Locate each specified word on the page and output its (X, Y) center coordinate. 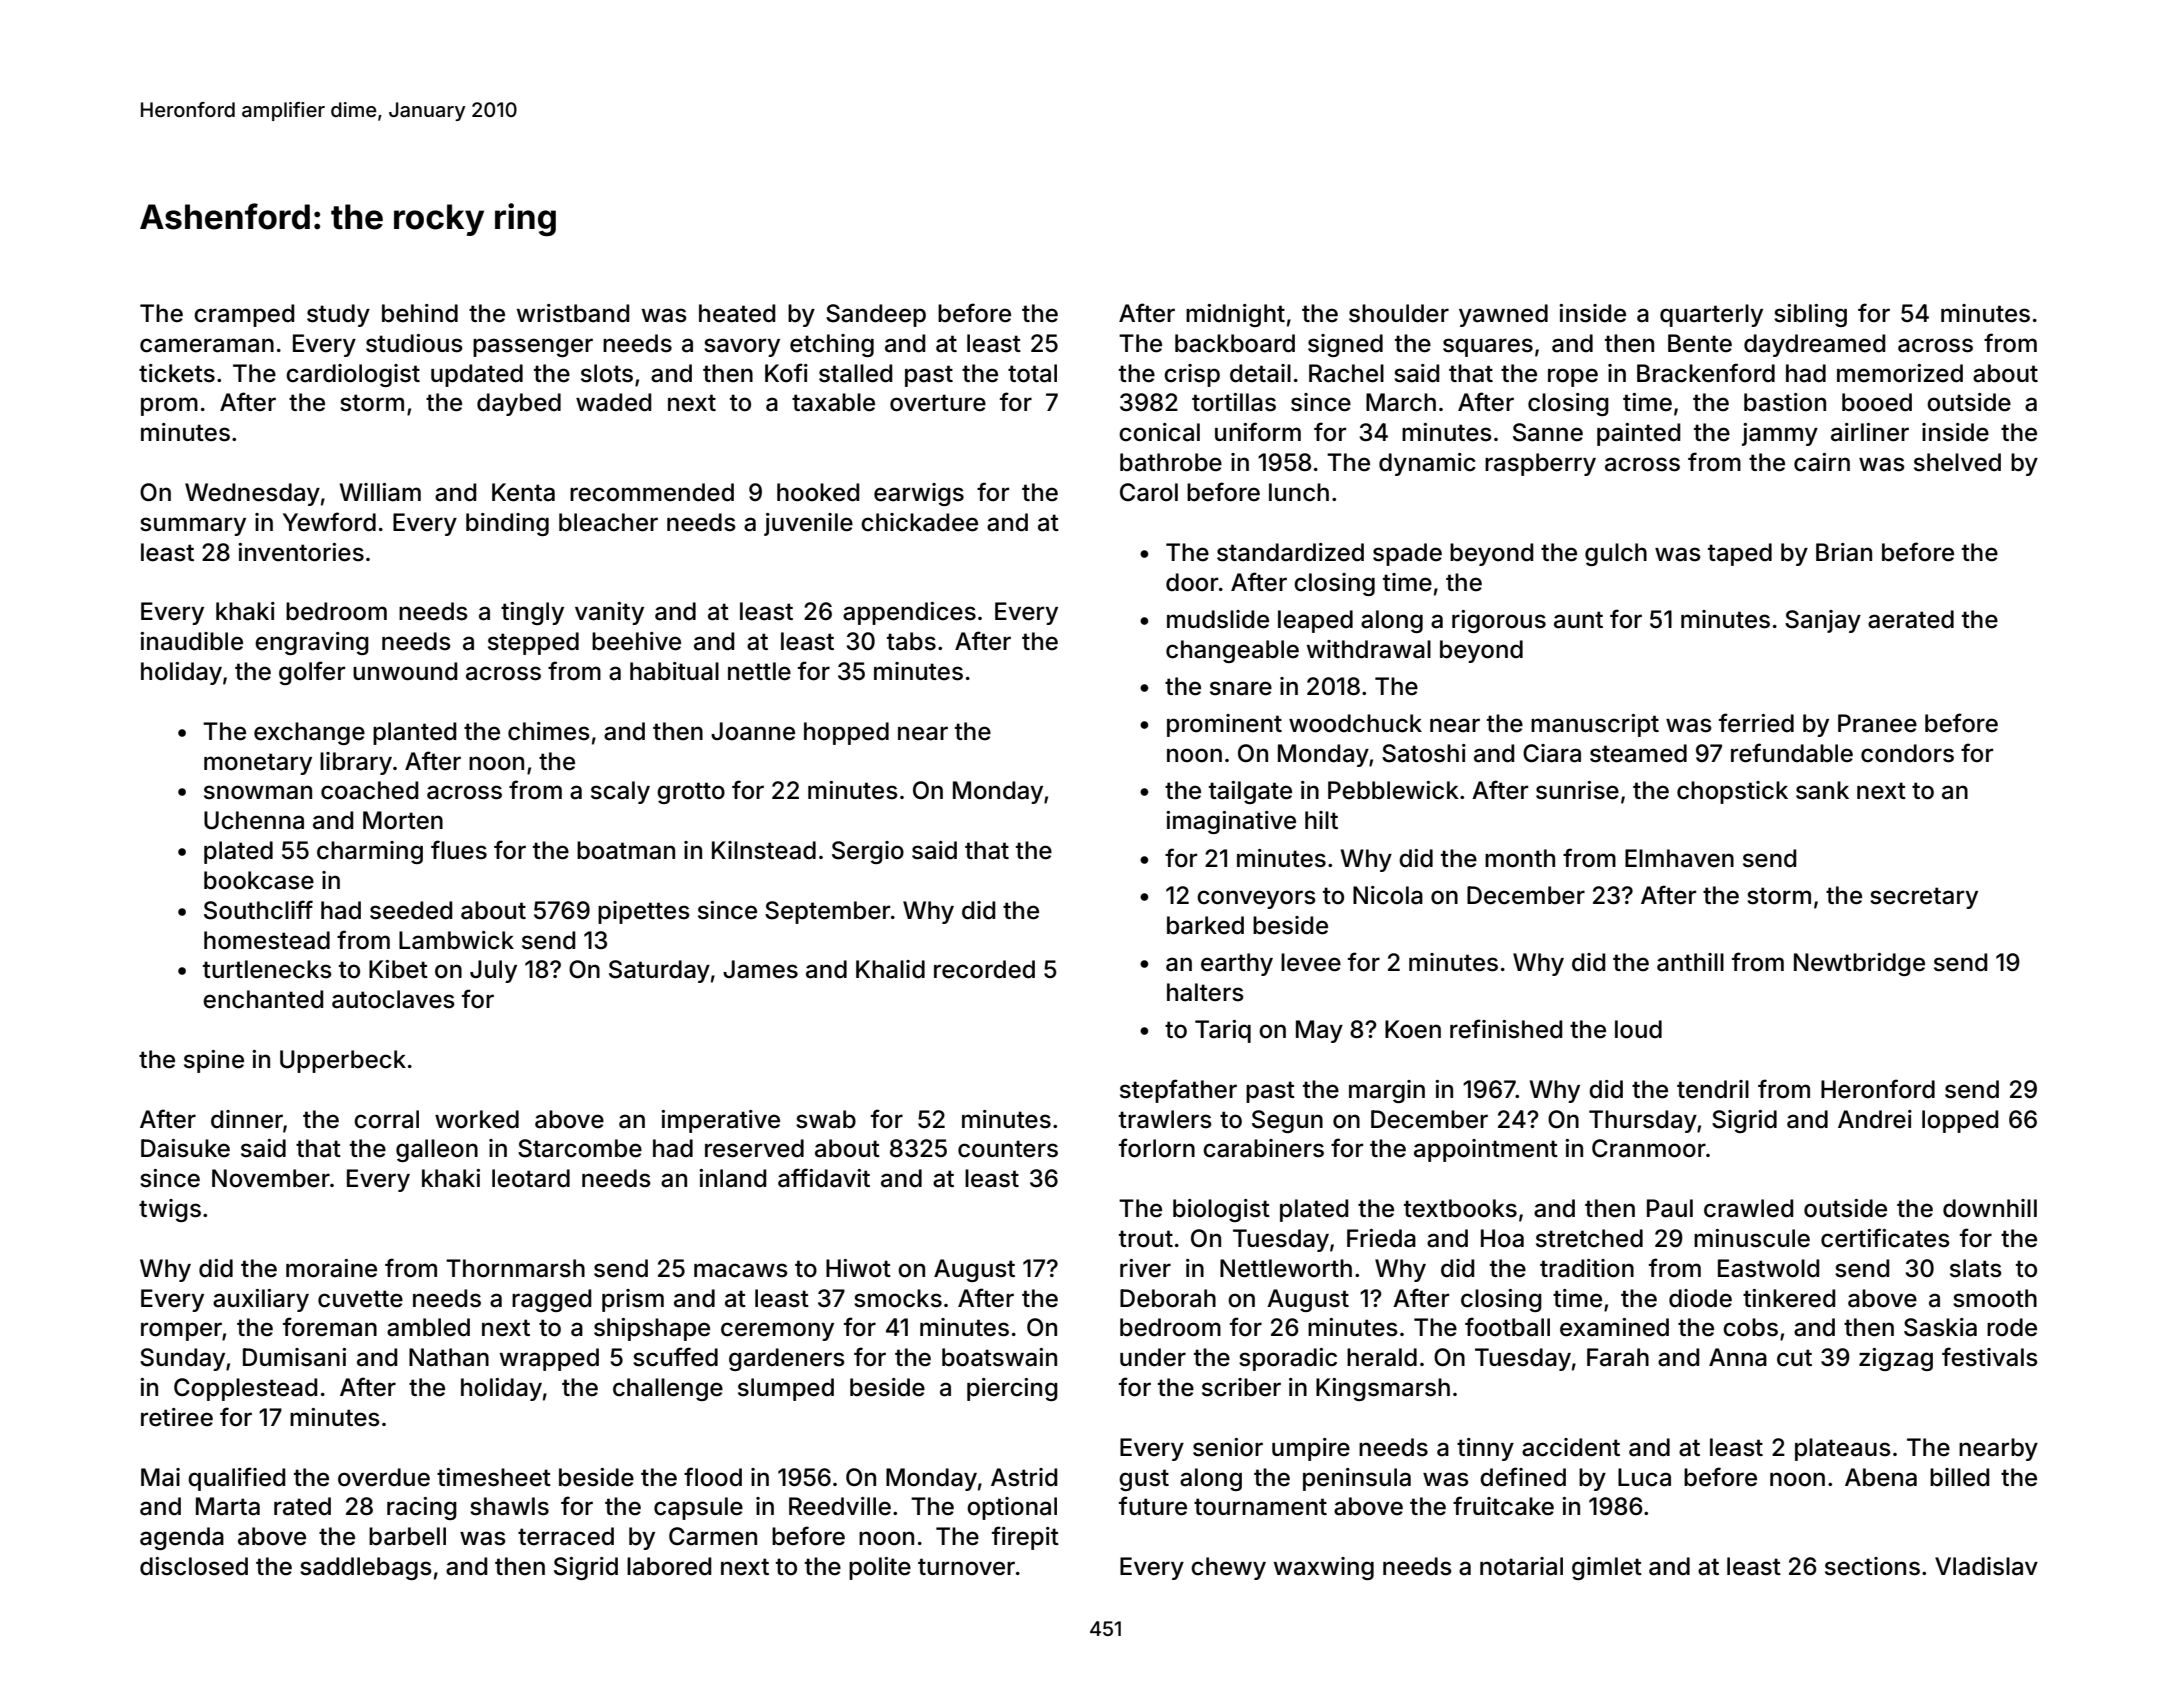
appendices (909, 613)
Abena (1881, 1477)
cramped (244, 315)
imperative (720, 1121)
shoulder (1399, 313)
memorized (1900, 373)
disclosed (194, 1566)
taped (1740, 554)
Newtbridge (1859, 964)
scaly (620, 792)
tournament (1260, 1507)
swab (826, 1119)
